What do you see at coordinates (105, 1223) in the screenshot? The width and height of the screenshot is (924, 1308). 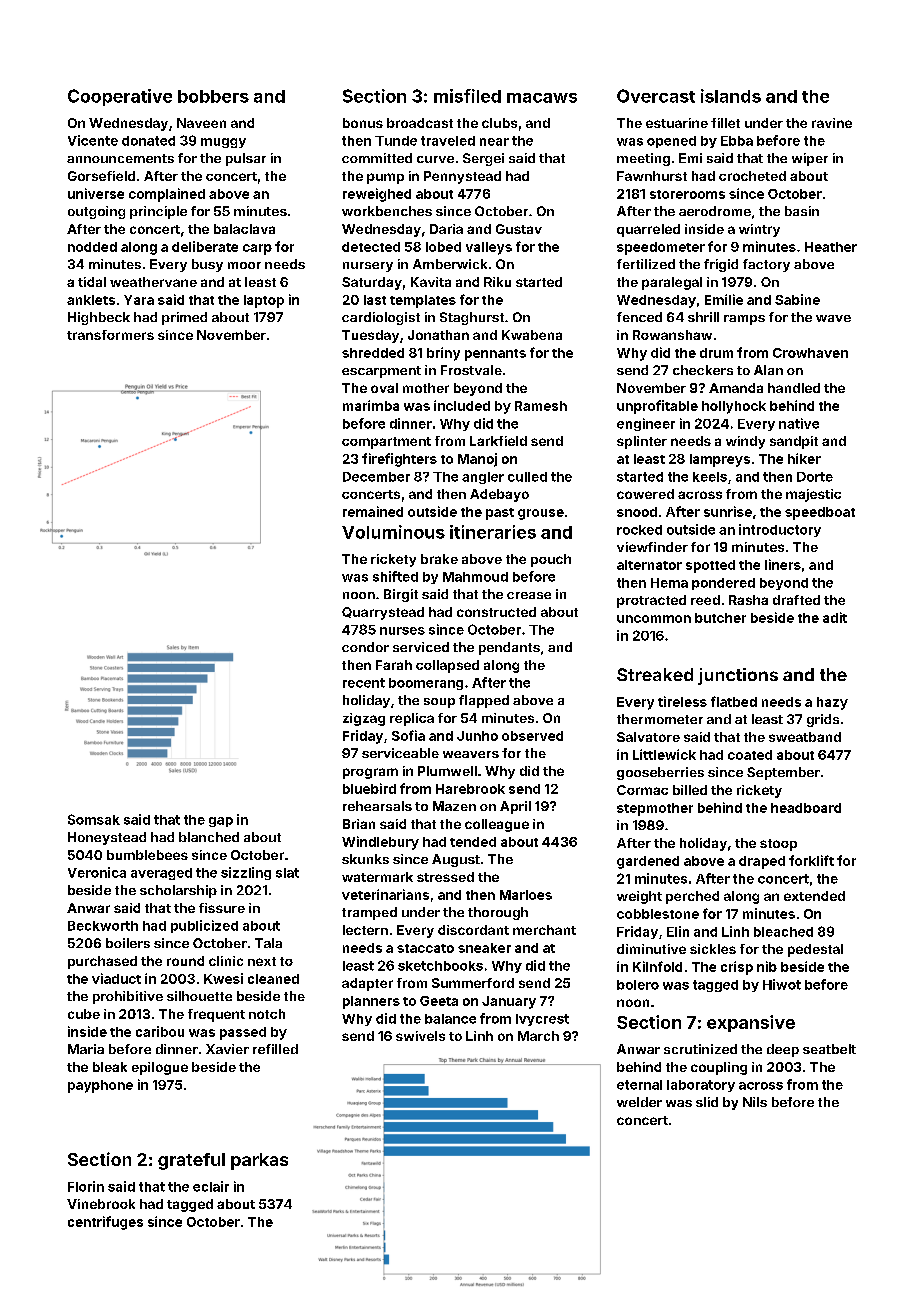 I see `centrifuges` at bounding box center [105, 1223].
